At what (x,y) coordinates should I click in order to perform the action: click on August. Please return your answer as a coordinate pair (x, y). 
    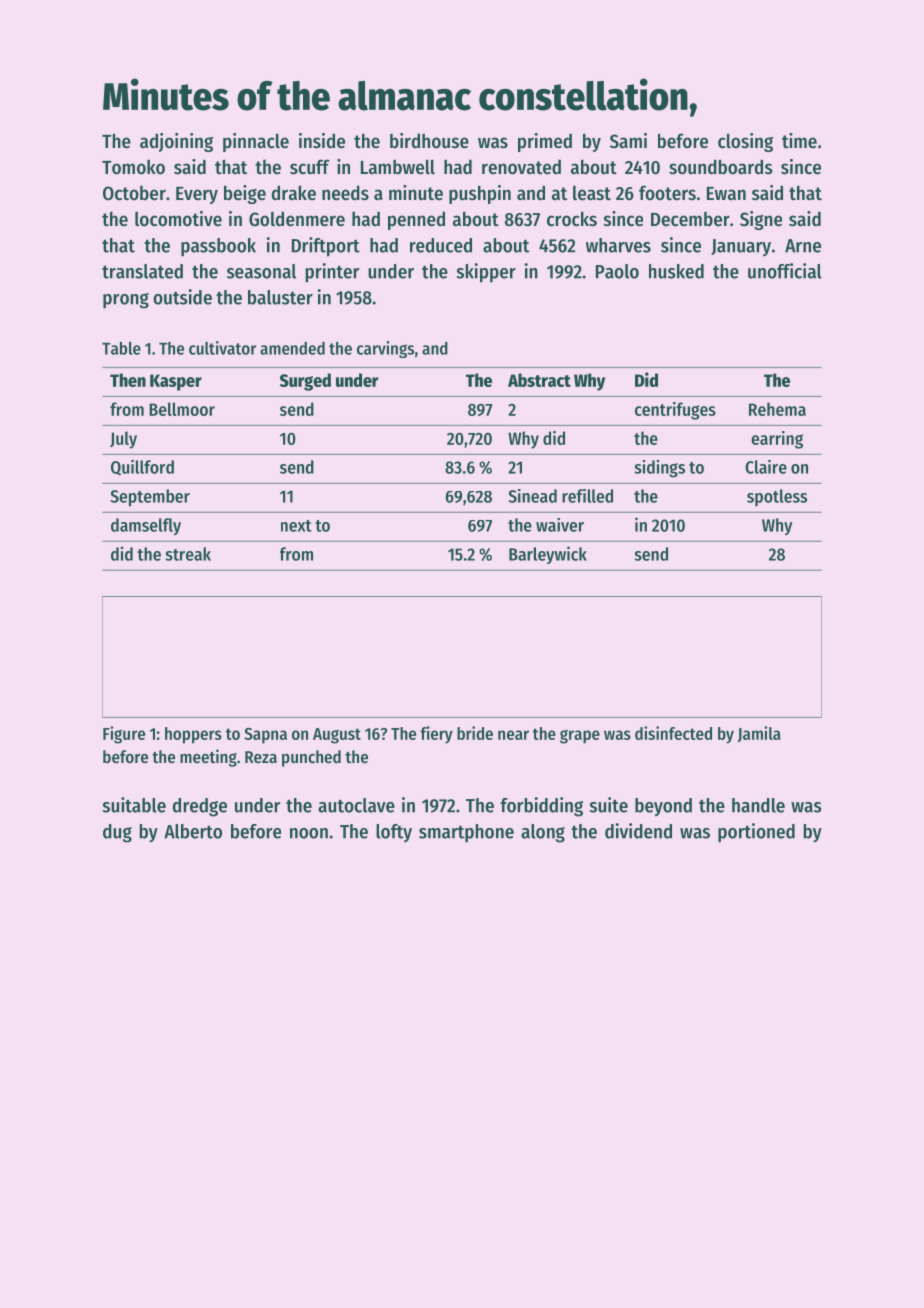
    Looking at the image, I should click on (337, 736).
